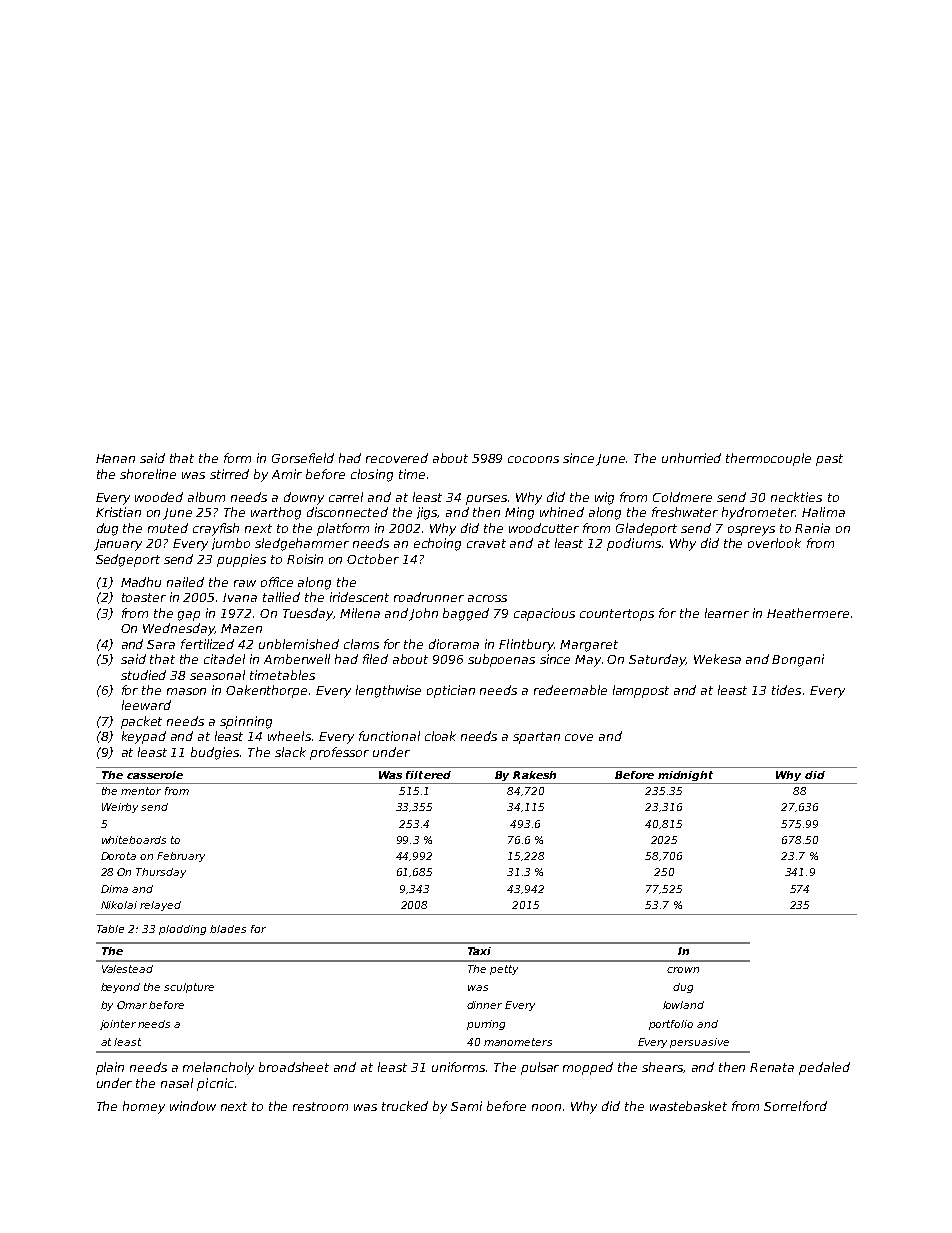 This document has height=1233, width=952. What do you see at coordinates (305, 559) in the document?
I see `Roisin` at bounding box center [305, 559].
